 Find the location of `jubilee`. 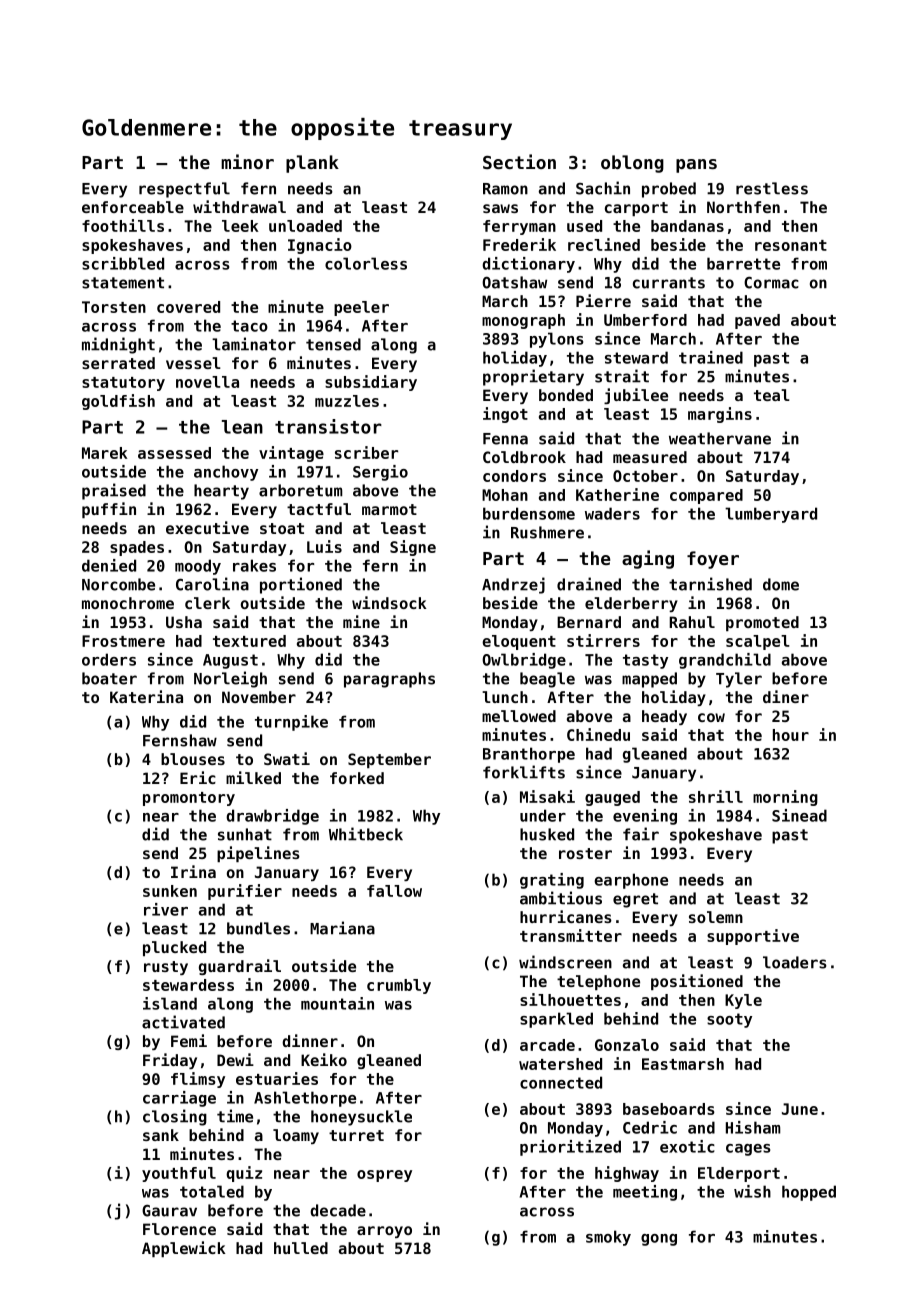

jubilee is located at coordinates (636, 396).
